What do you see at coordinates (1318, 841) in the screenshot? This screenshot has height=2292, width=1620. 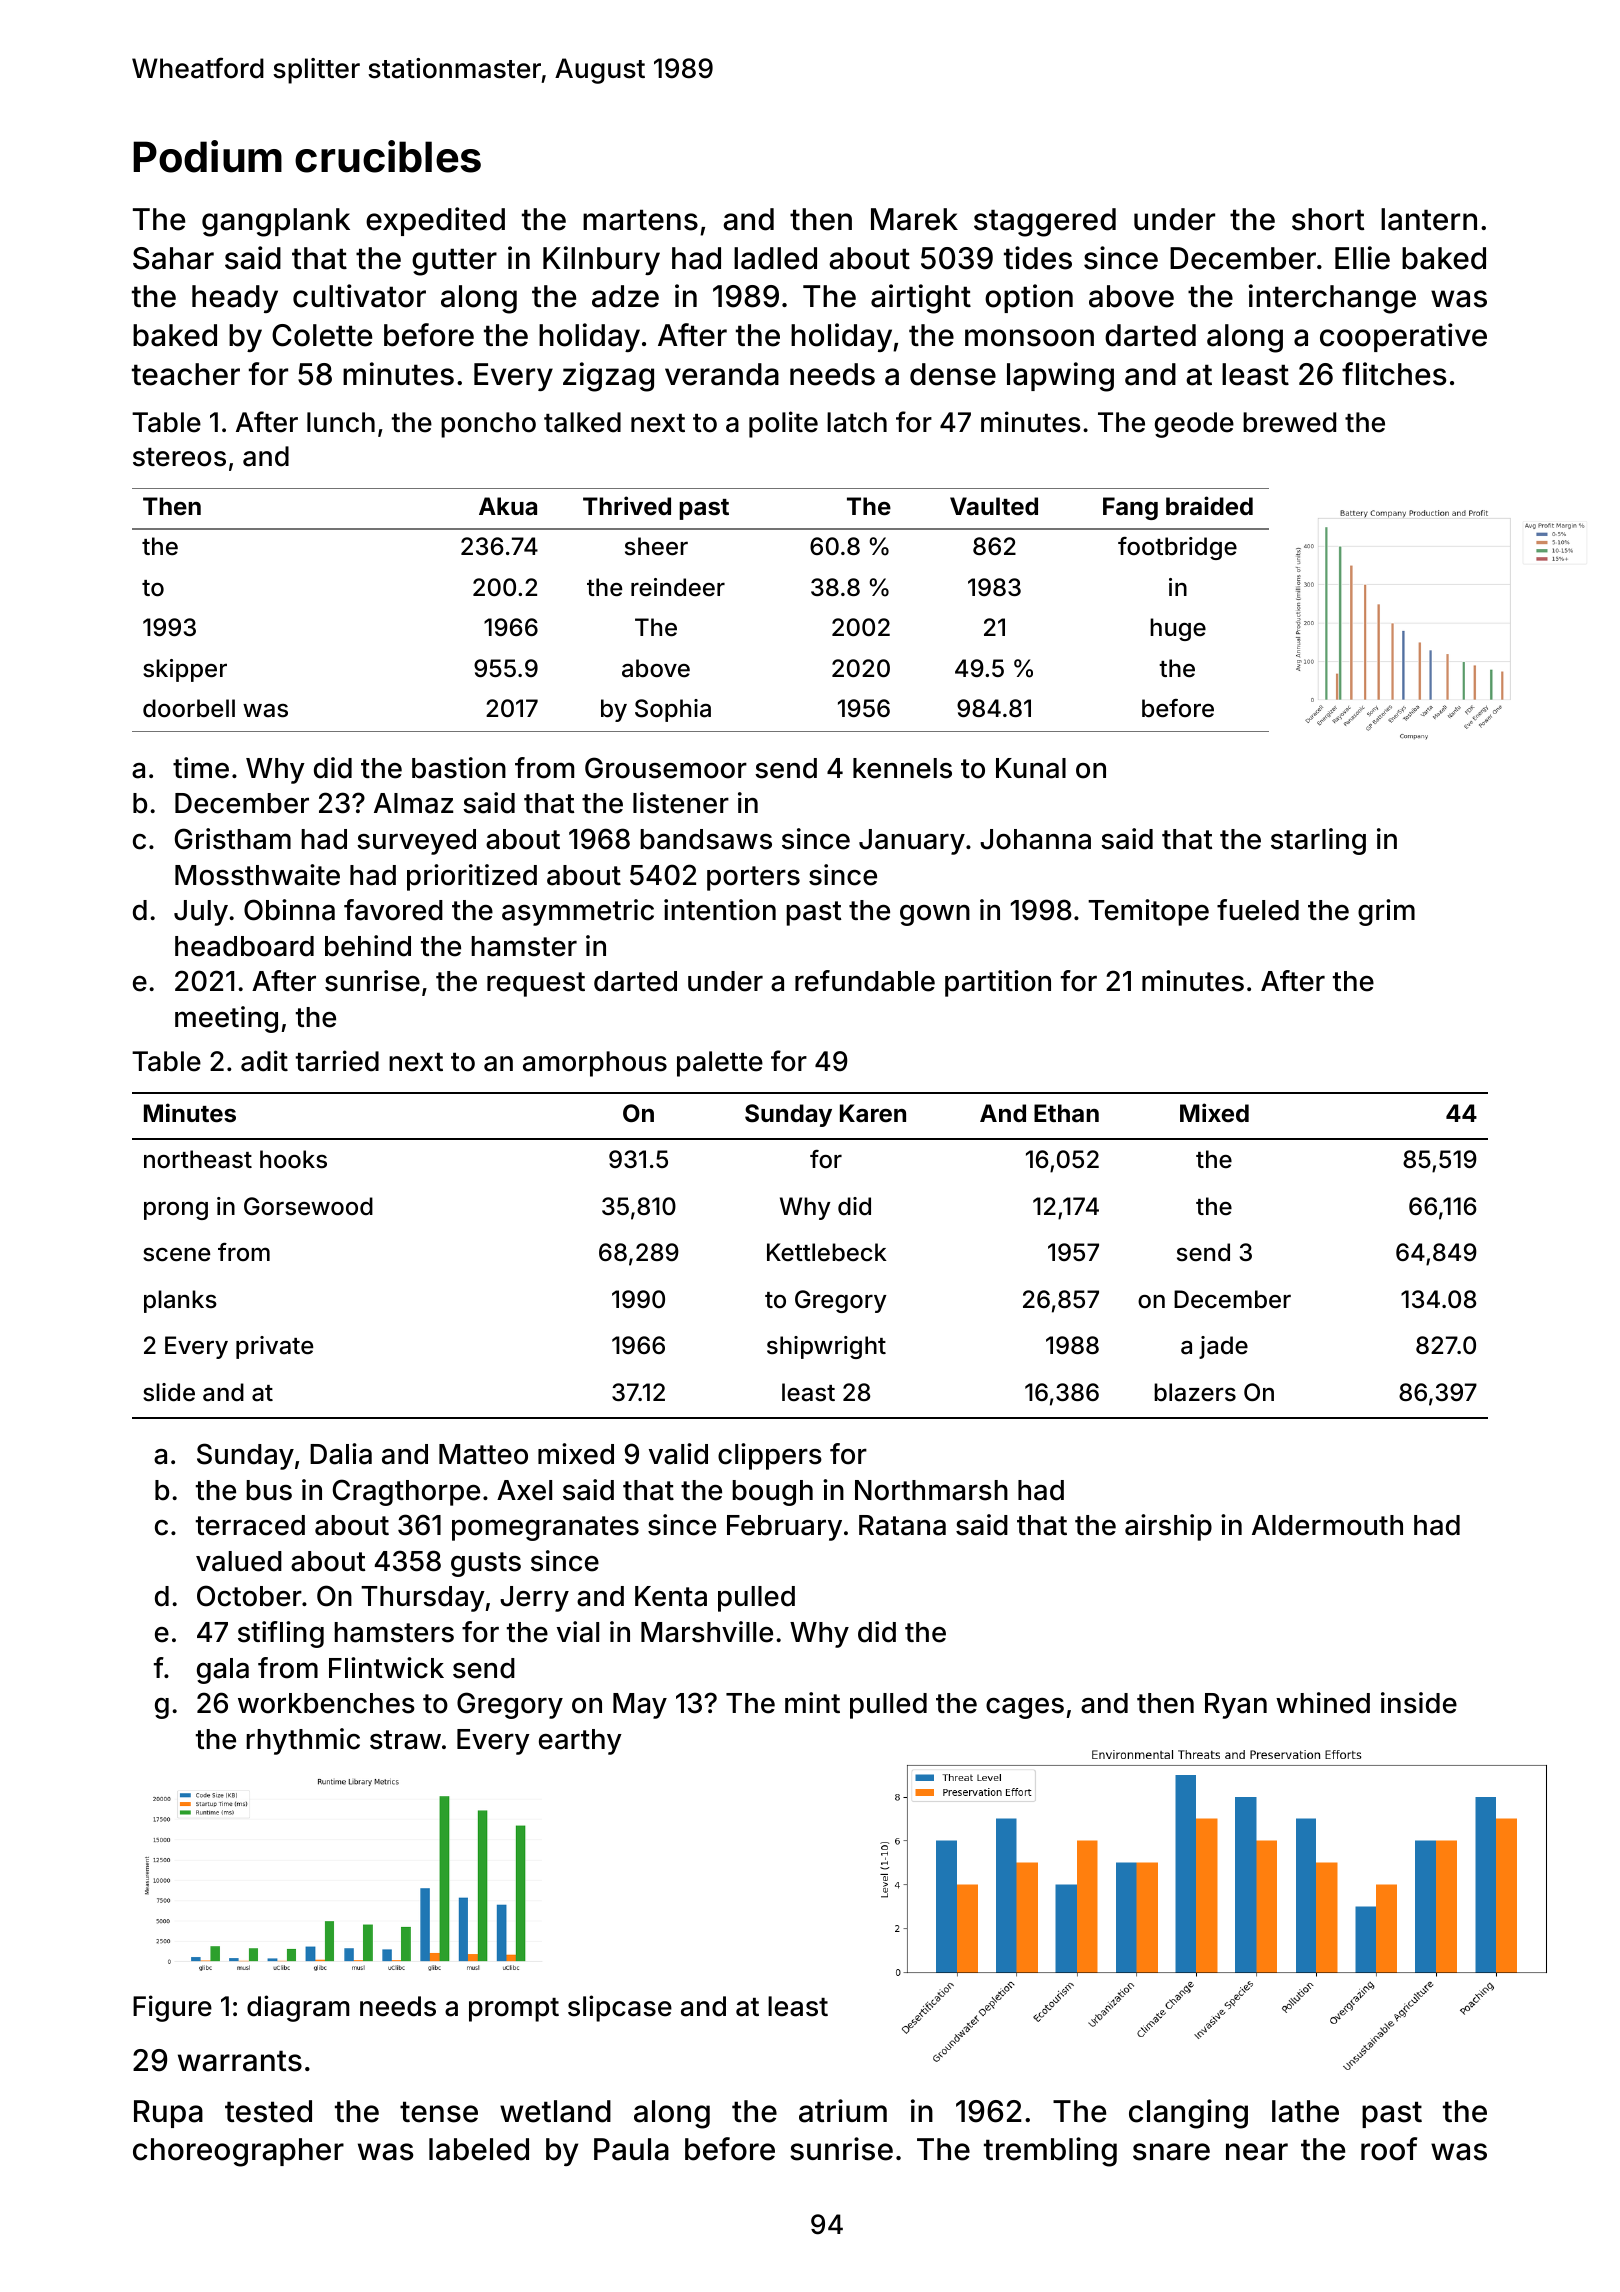 I see `starling` at bounding box center [1318, 841].
